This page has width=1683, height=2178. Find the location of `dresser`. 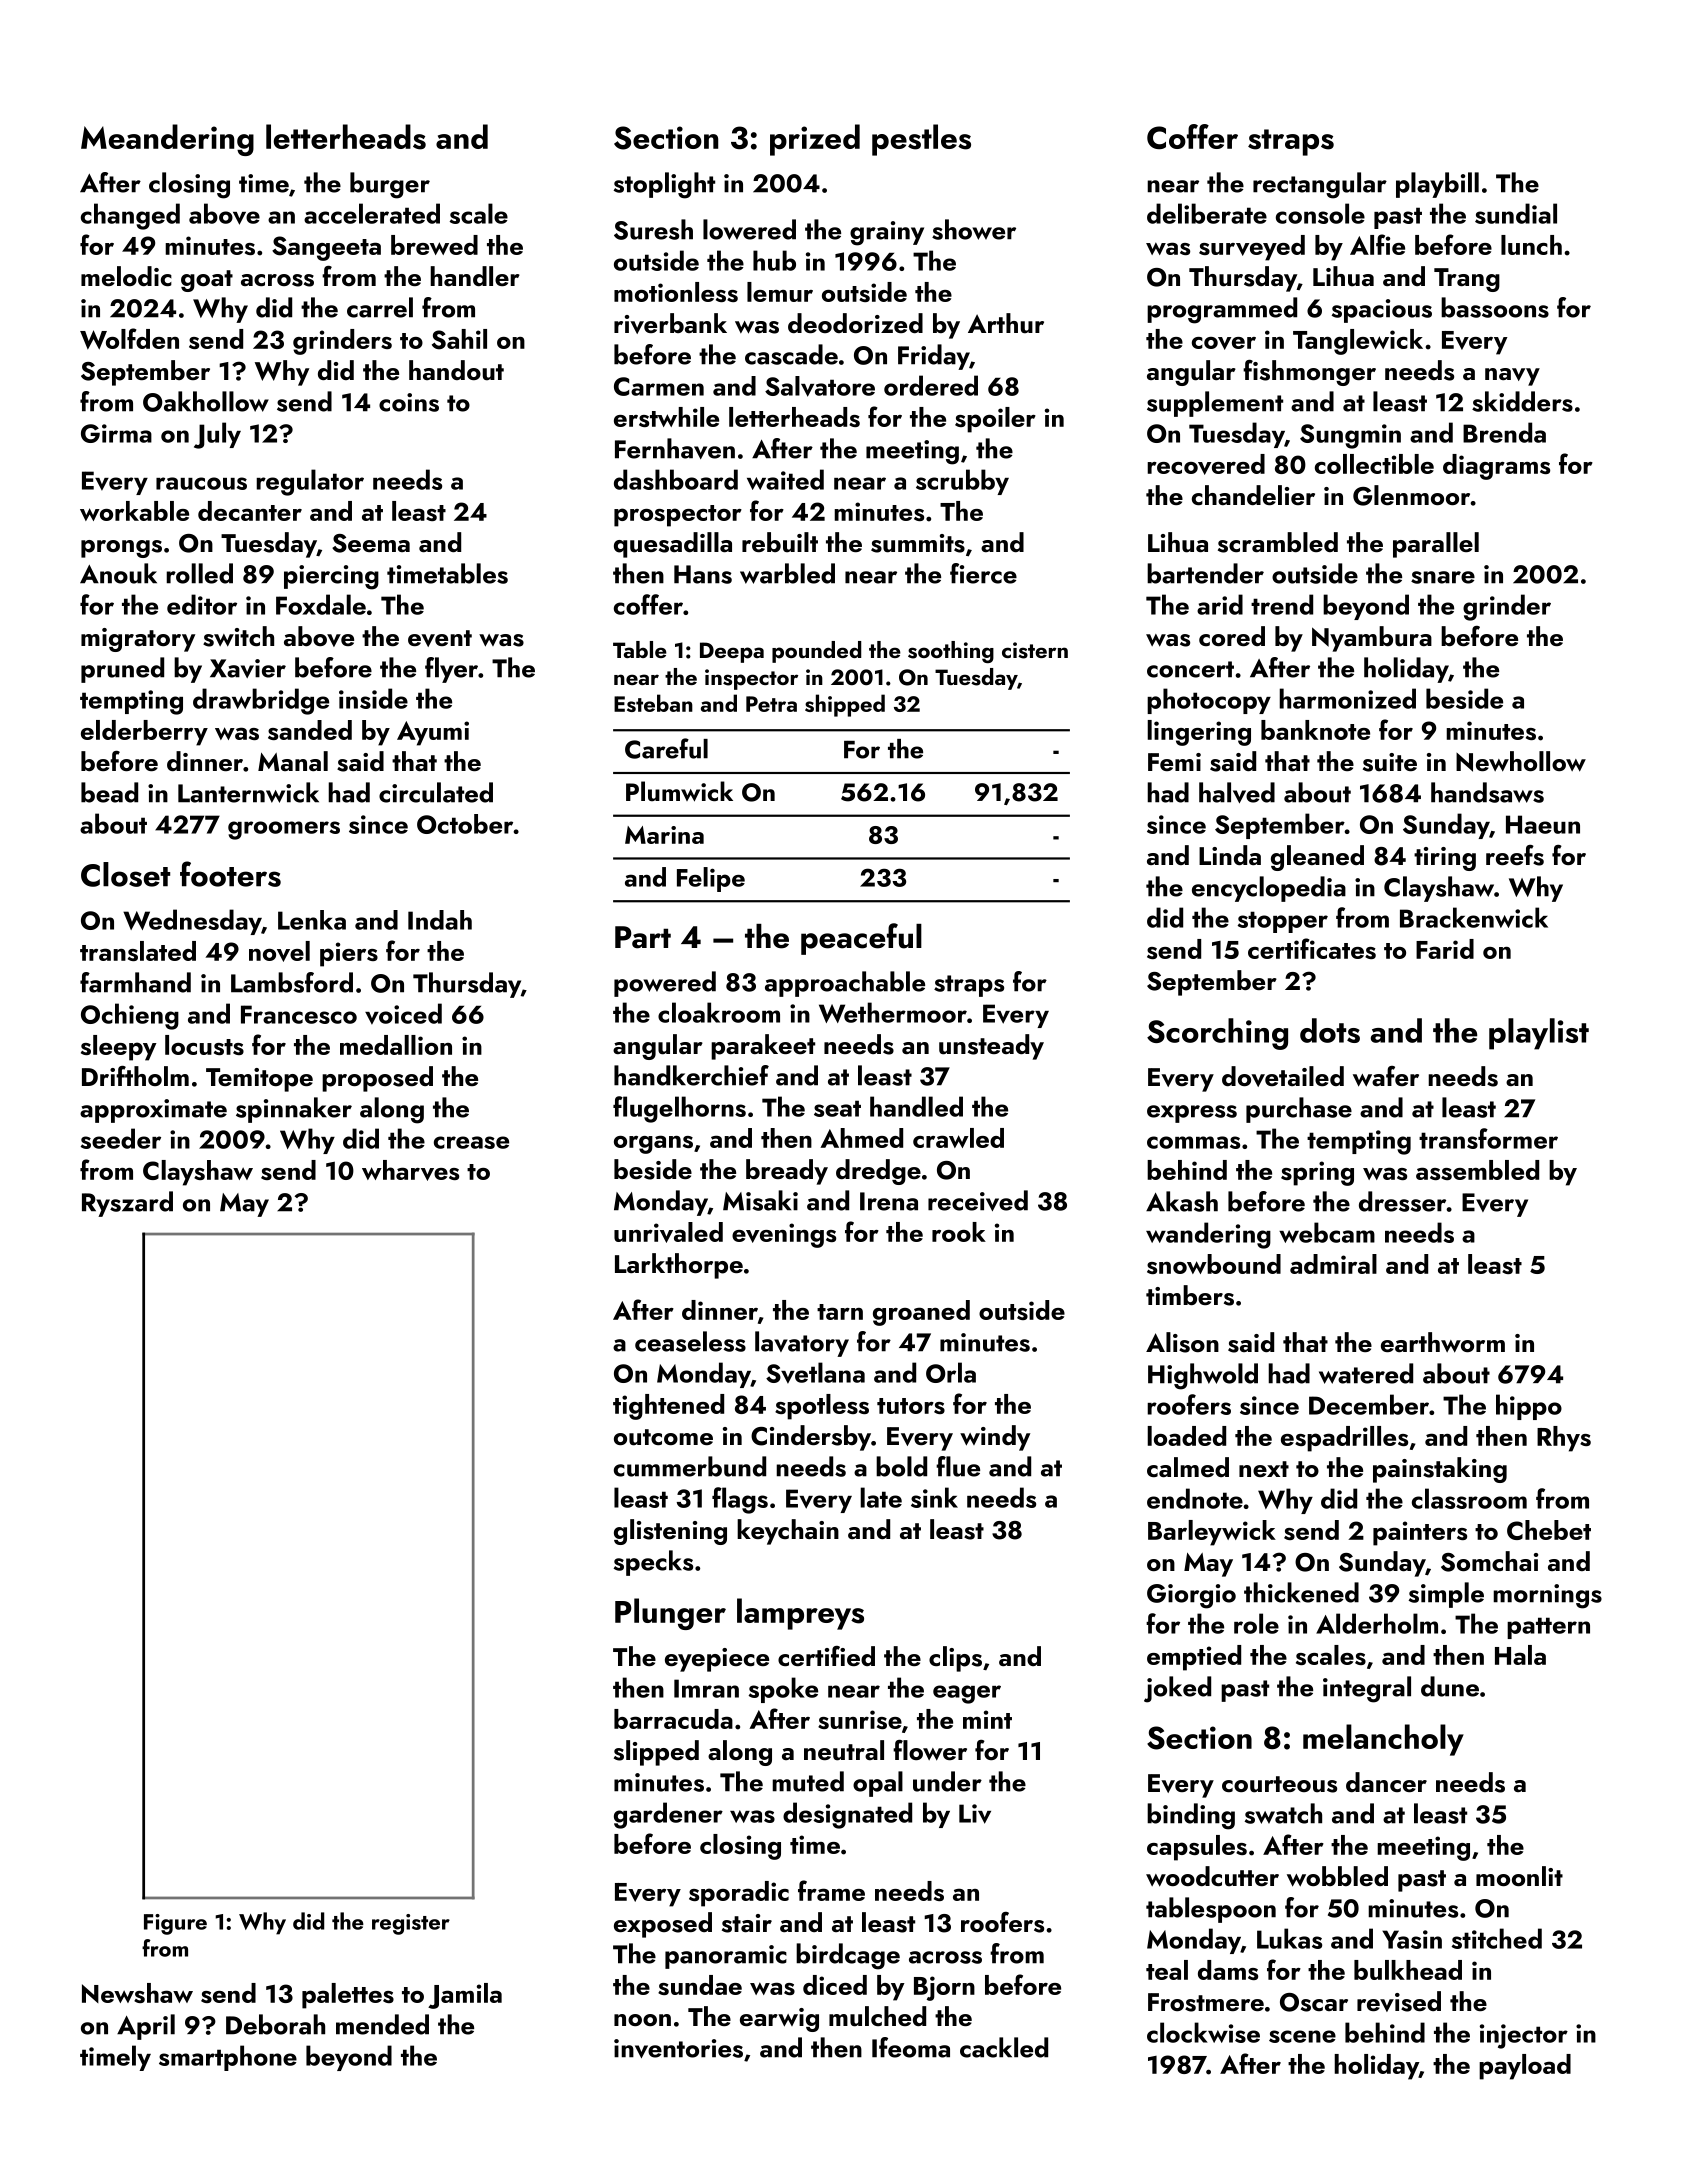

dresser is located at coordinates (1403, 1201).
